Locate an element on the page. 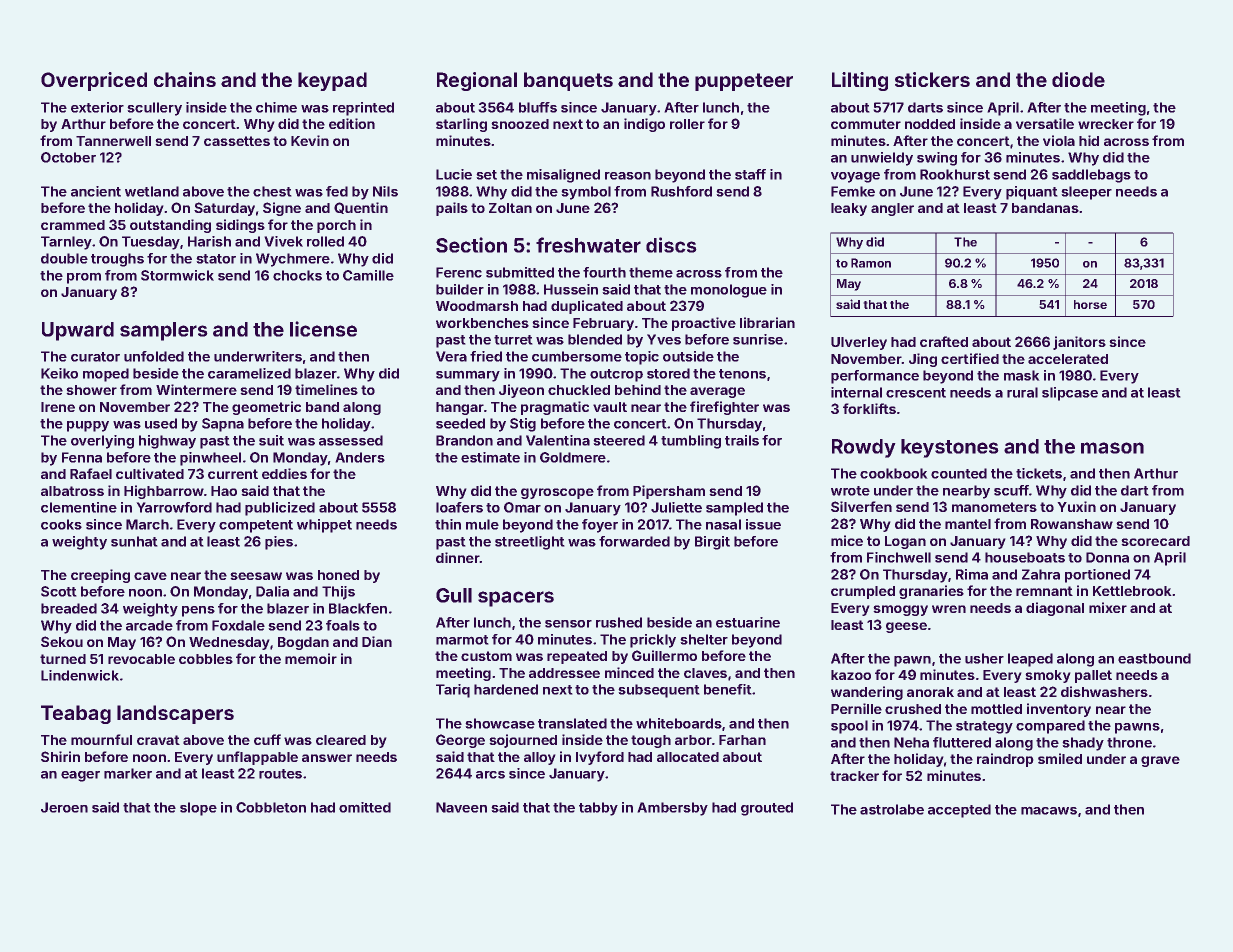 This page has height=952, width=1233. houseboats is located at coordinates (1025, 557).
